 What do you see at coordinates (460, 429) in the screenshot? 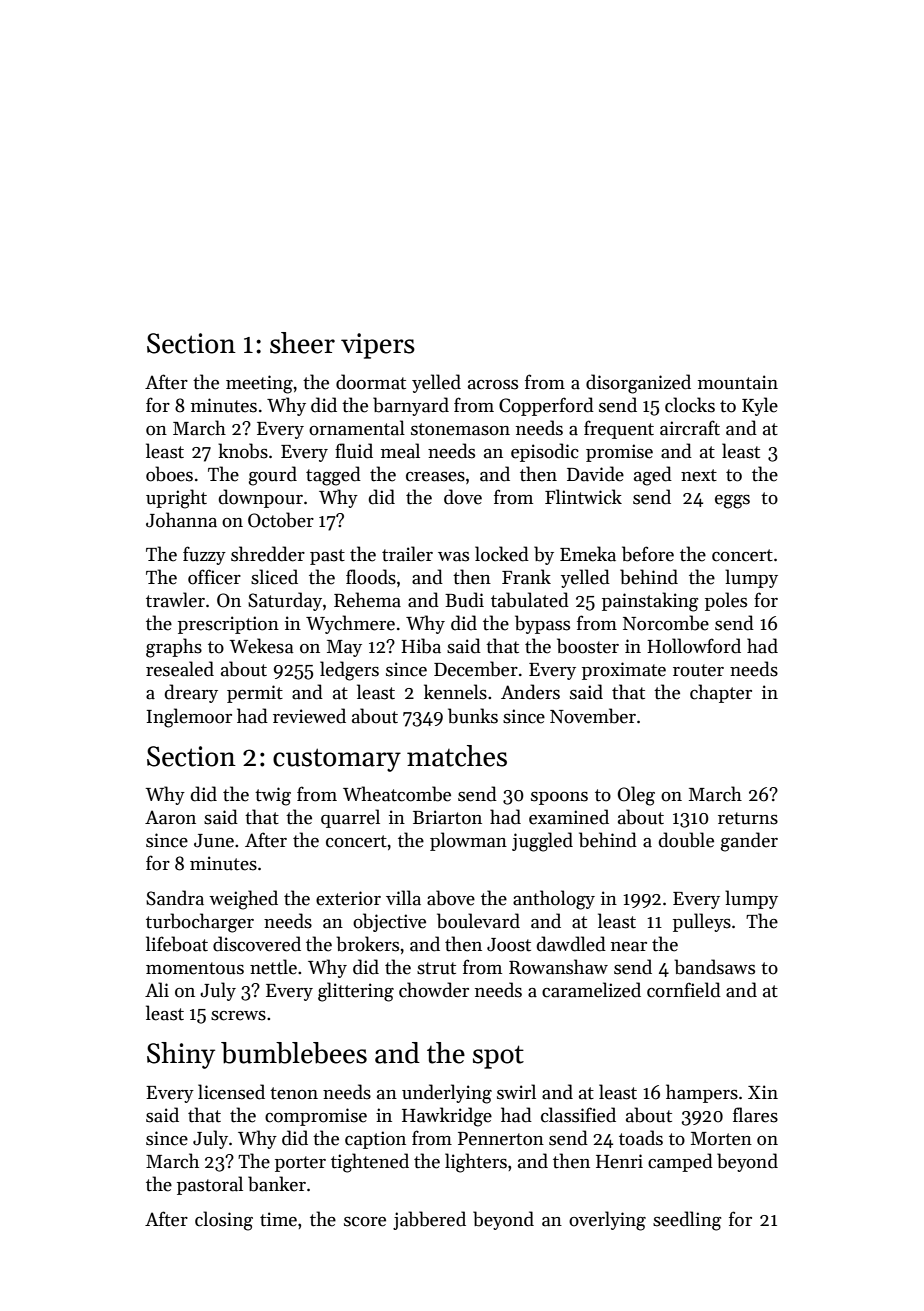
I see `stonemason` at bounding box center [460, 429].
